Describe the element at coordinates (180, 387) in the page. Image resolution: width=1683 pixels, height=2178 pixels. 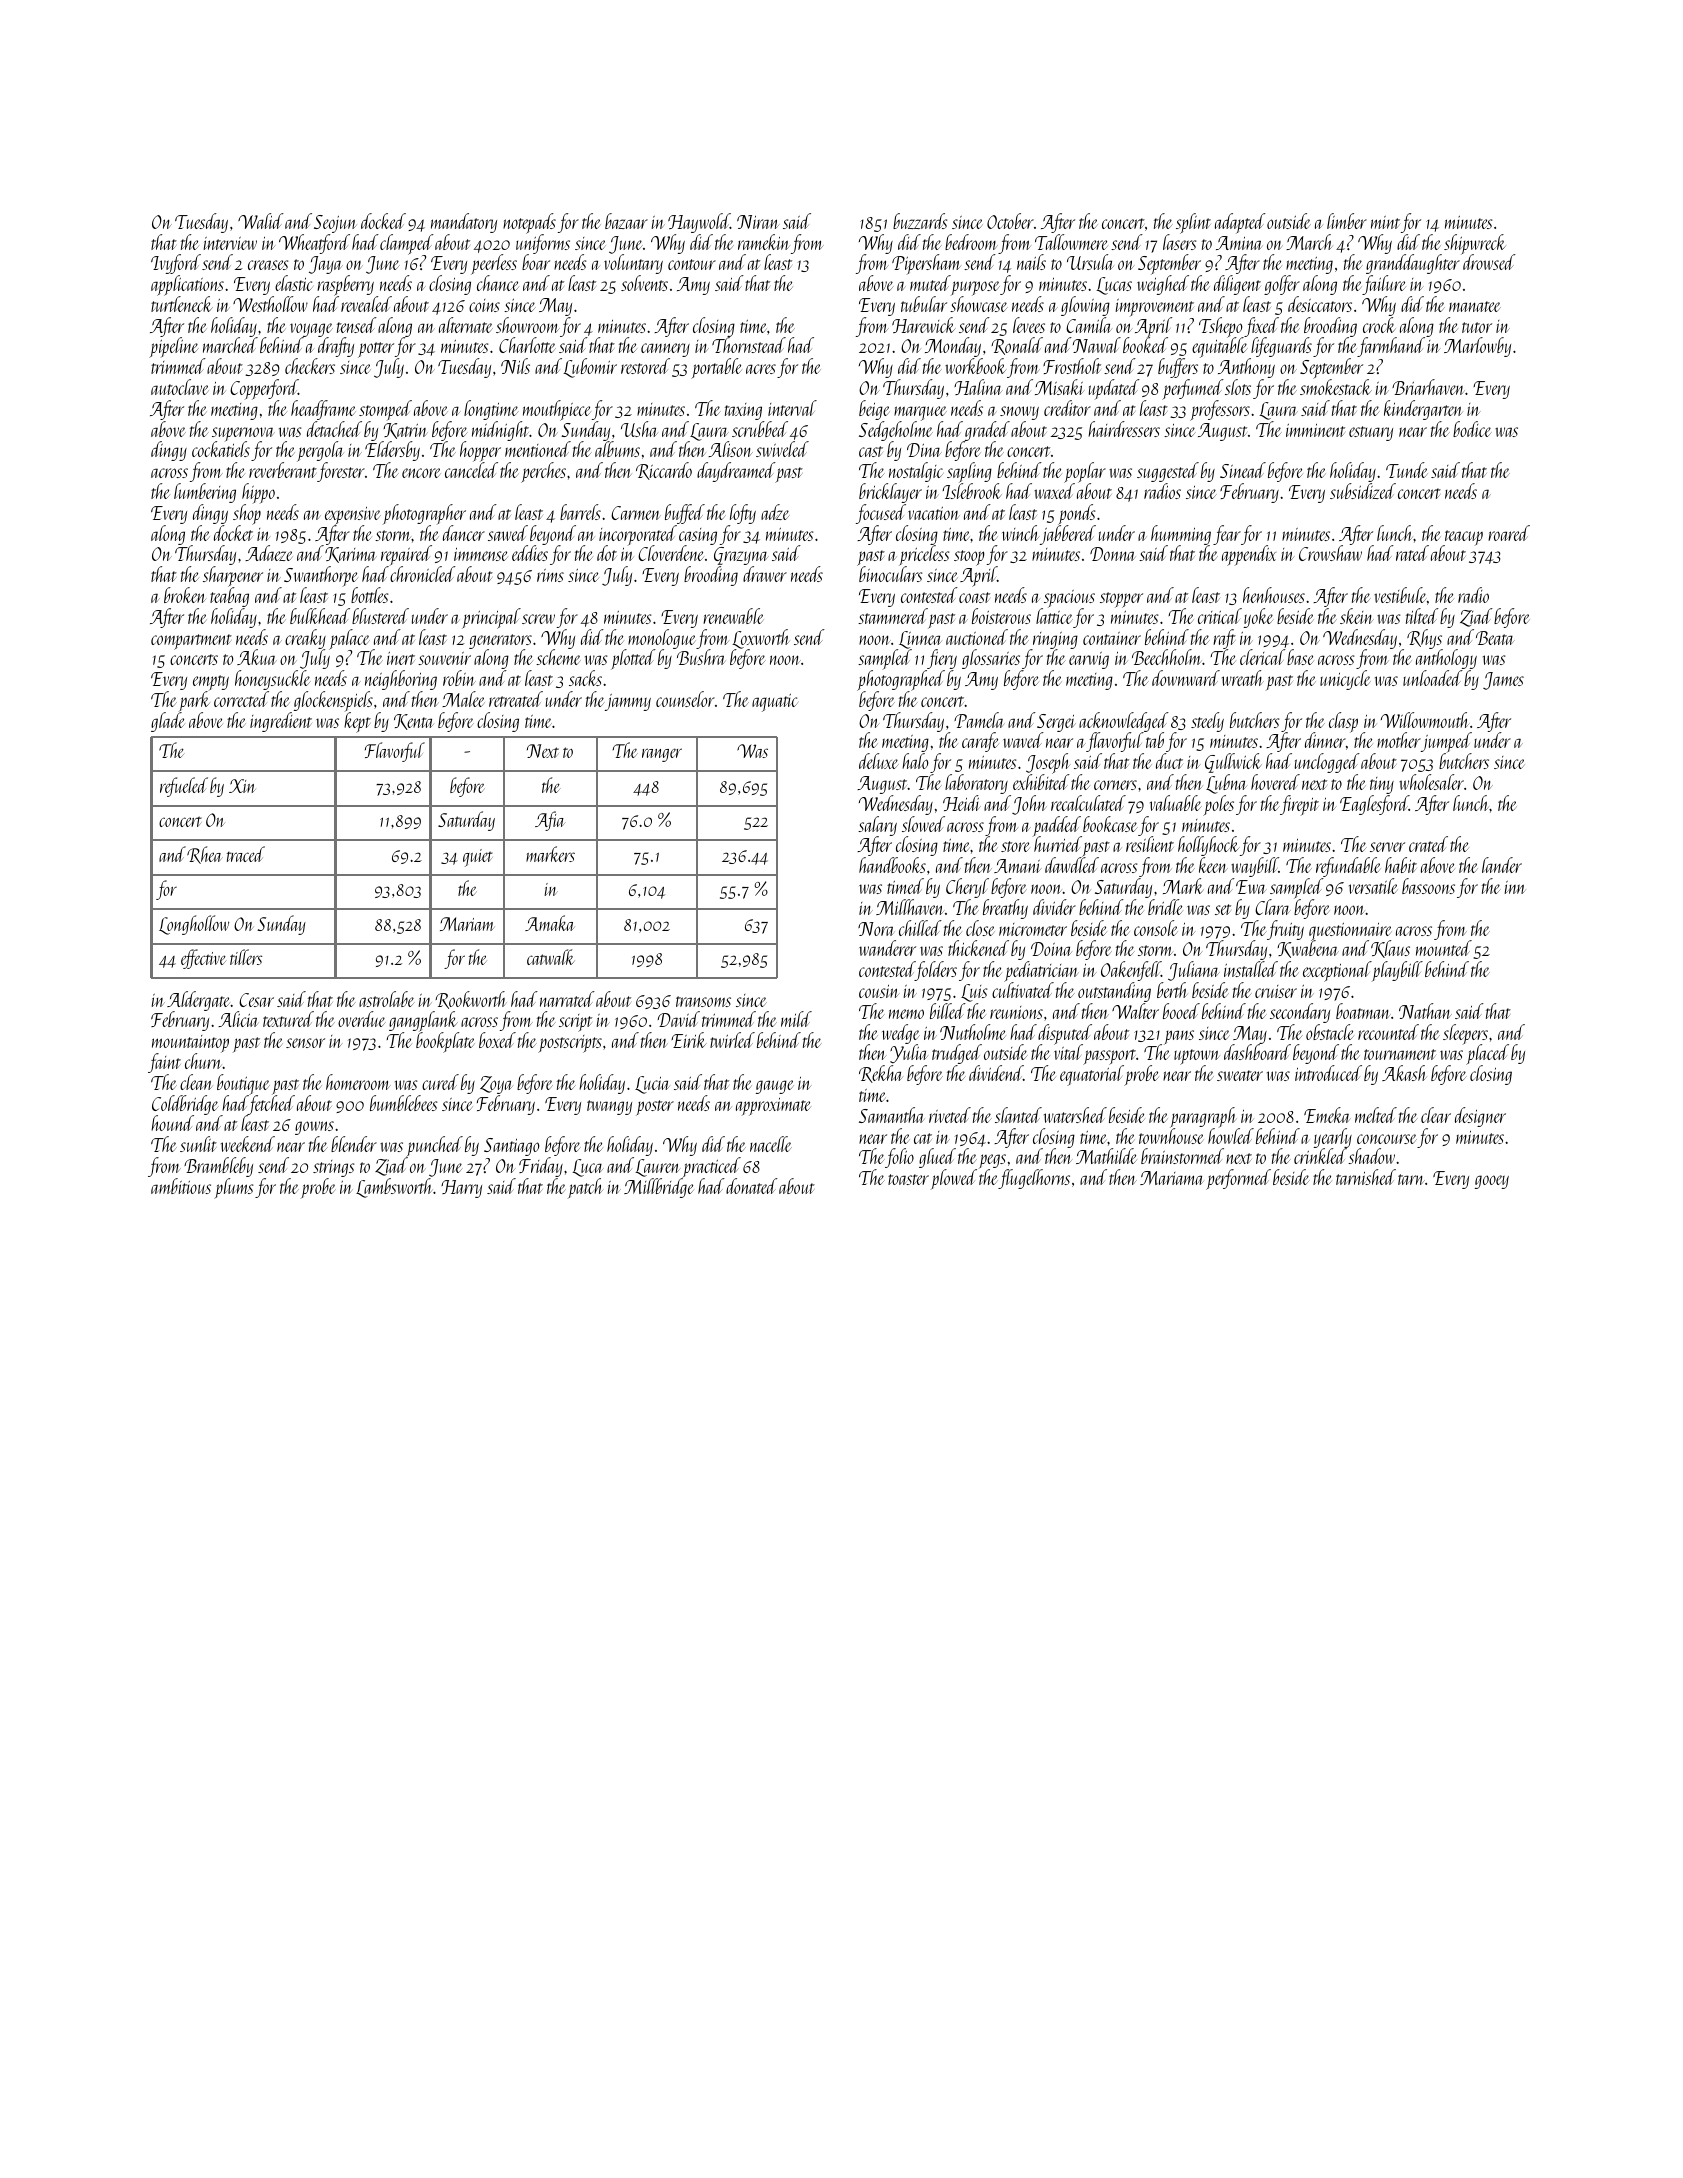
I see `autoclave` at that location.
